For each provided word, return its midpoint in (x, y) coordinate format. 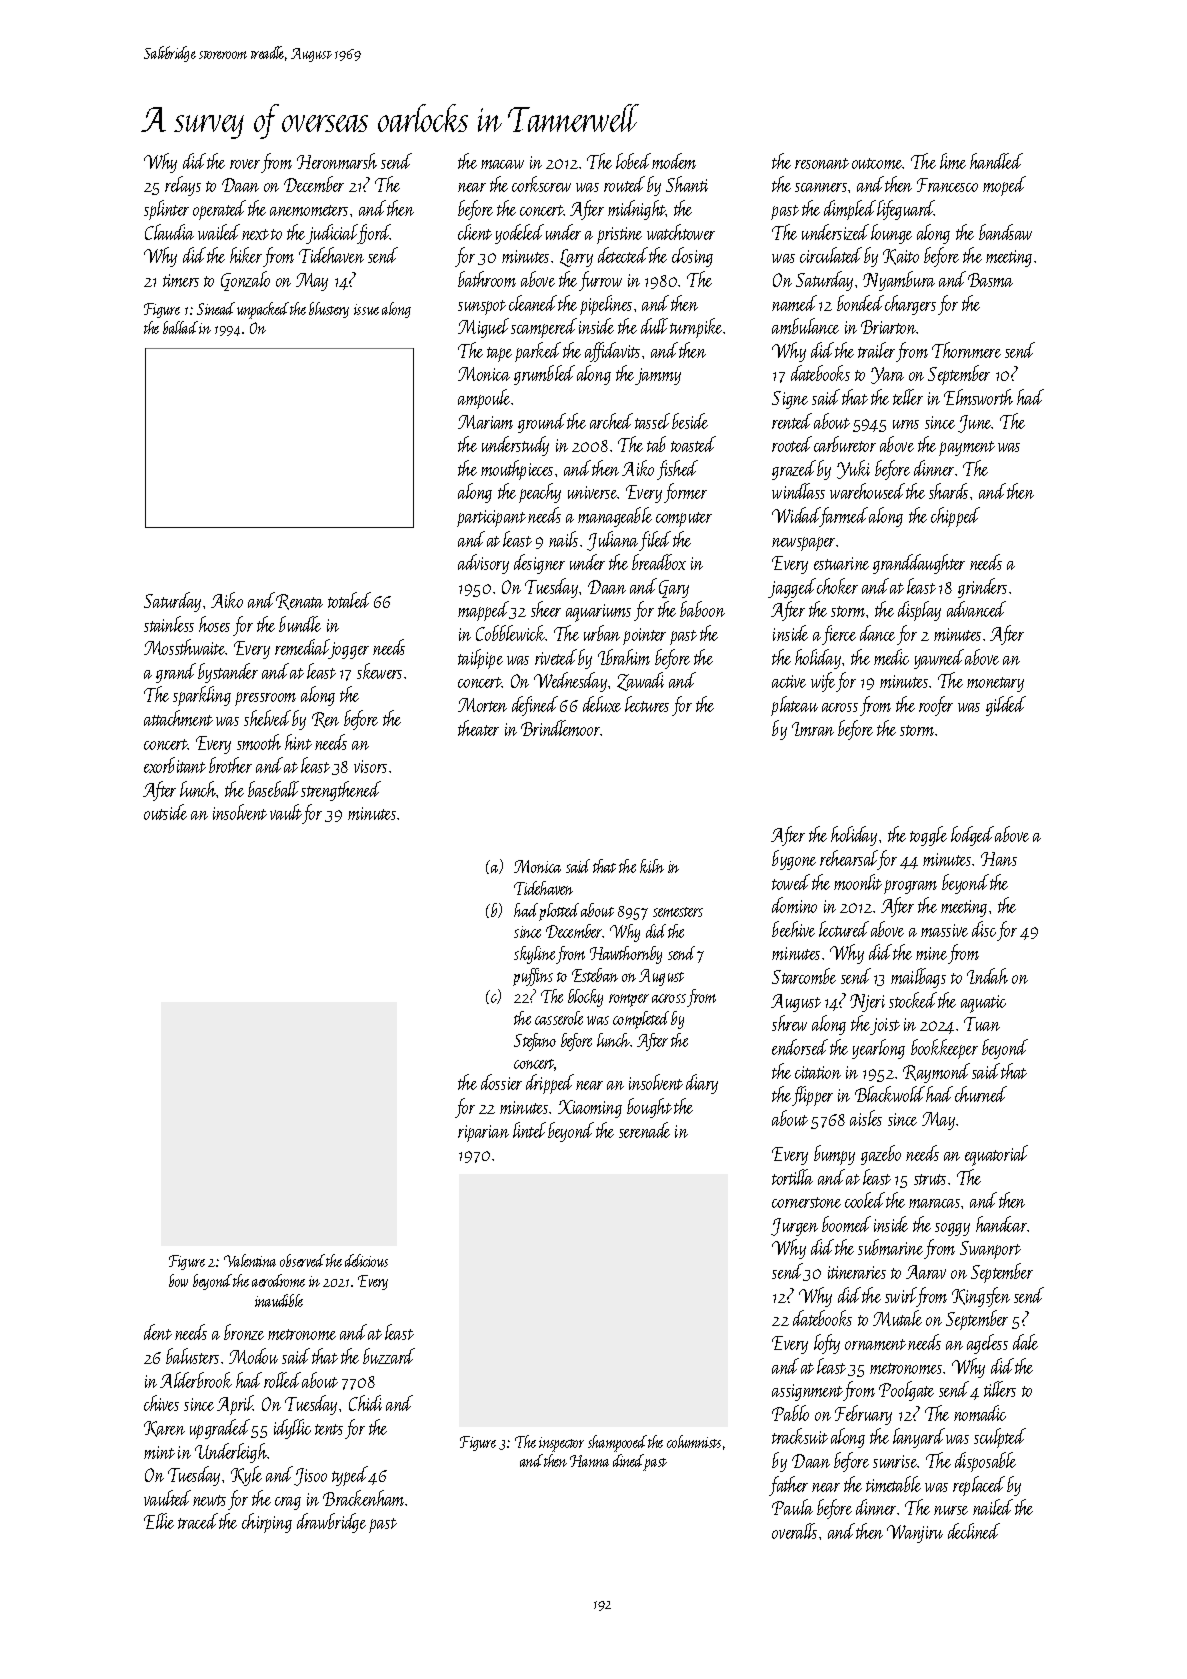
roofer (936, 706)
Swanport (990, 1250)
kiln (652, 866)
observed (302, 1260)
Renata (299, 602)
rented (792, 421)
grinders (982, 588)
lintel (529, 1130)
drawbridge (331, 1523)
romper (629, 1000)
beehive (793, 929)
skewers (379, 671)
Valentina (250, 1260)
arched (611, 421)
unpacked (263, 310)
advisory (483, 564)
